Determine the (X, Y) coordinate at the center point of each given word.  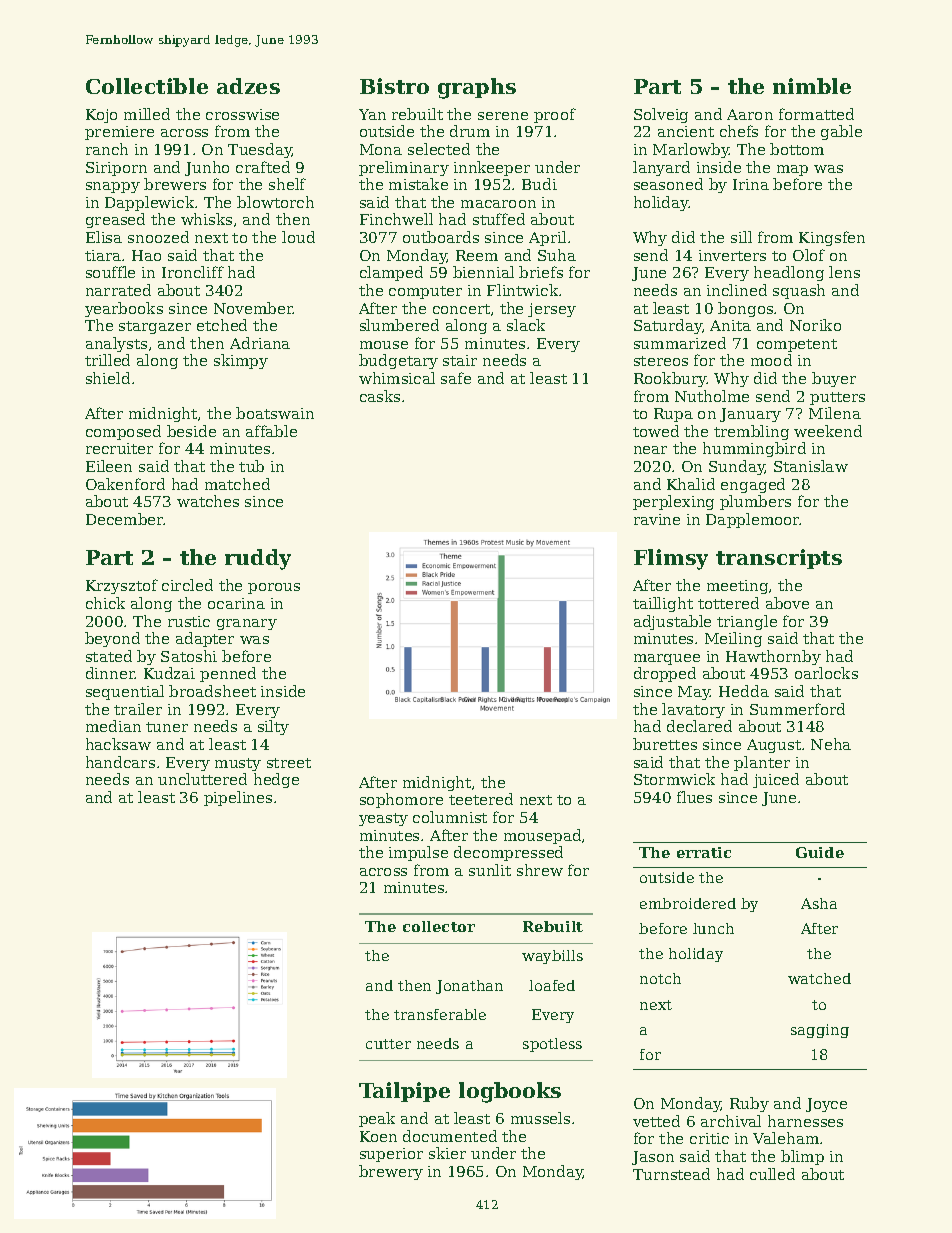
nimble (812, 86)
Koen (378, 1136)
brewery (391, 1172)
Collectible (147, 86)
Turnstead (671, 1174)
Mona (381, 149)
